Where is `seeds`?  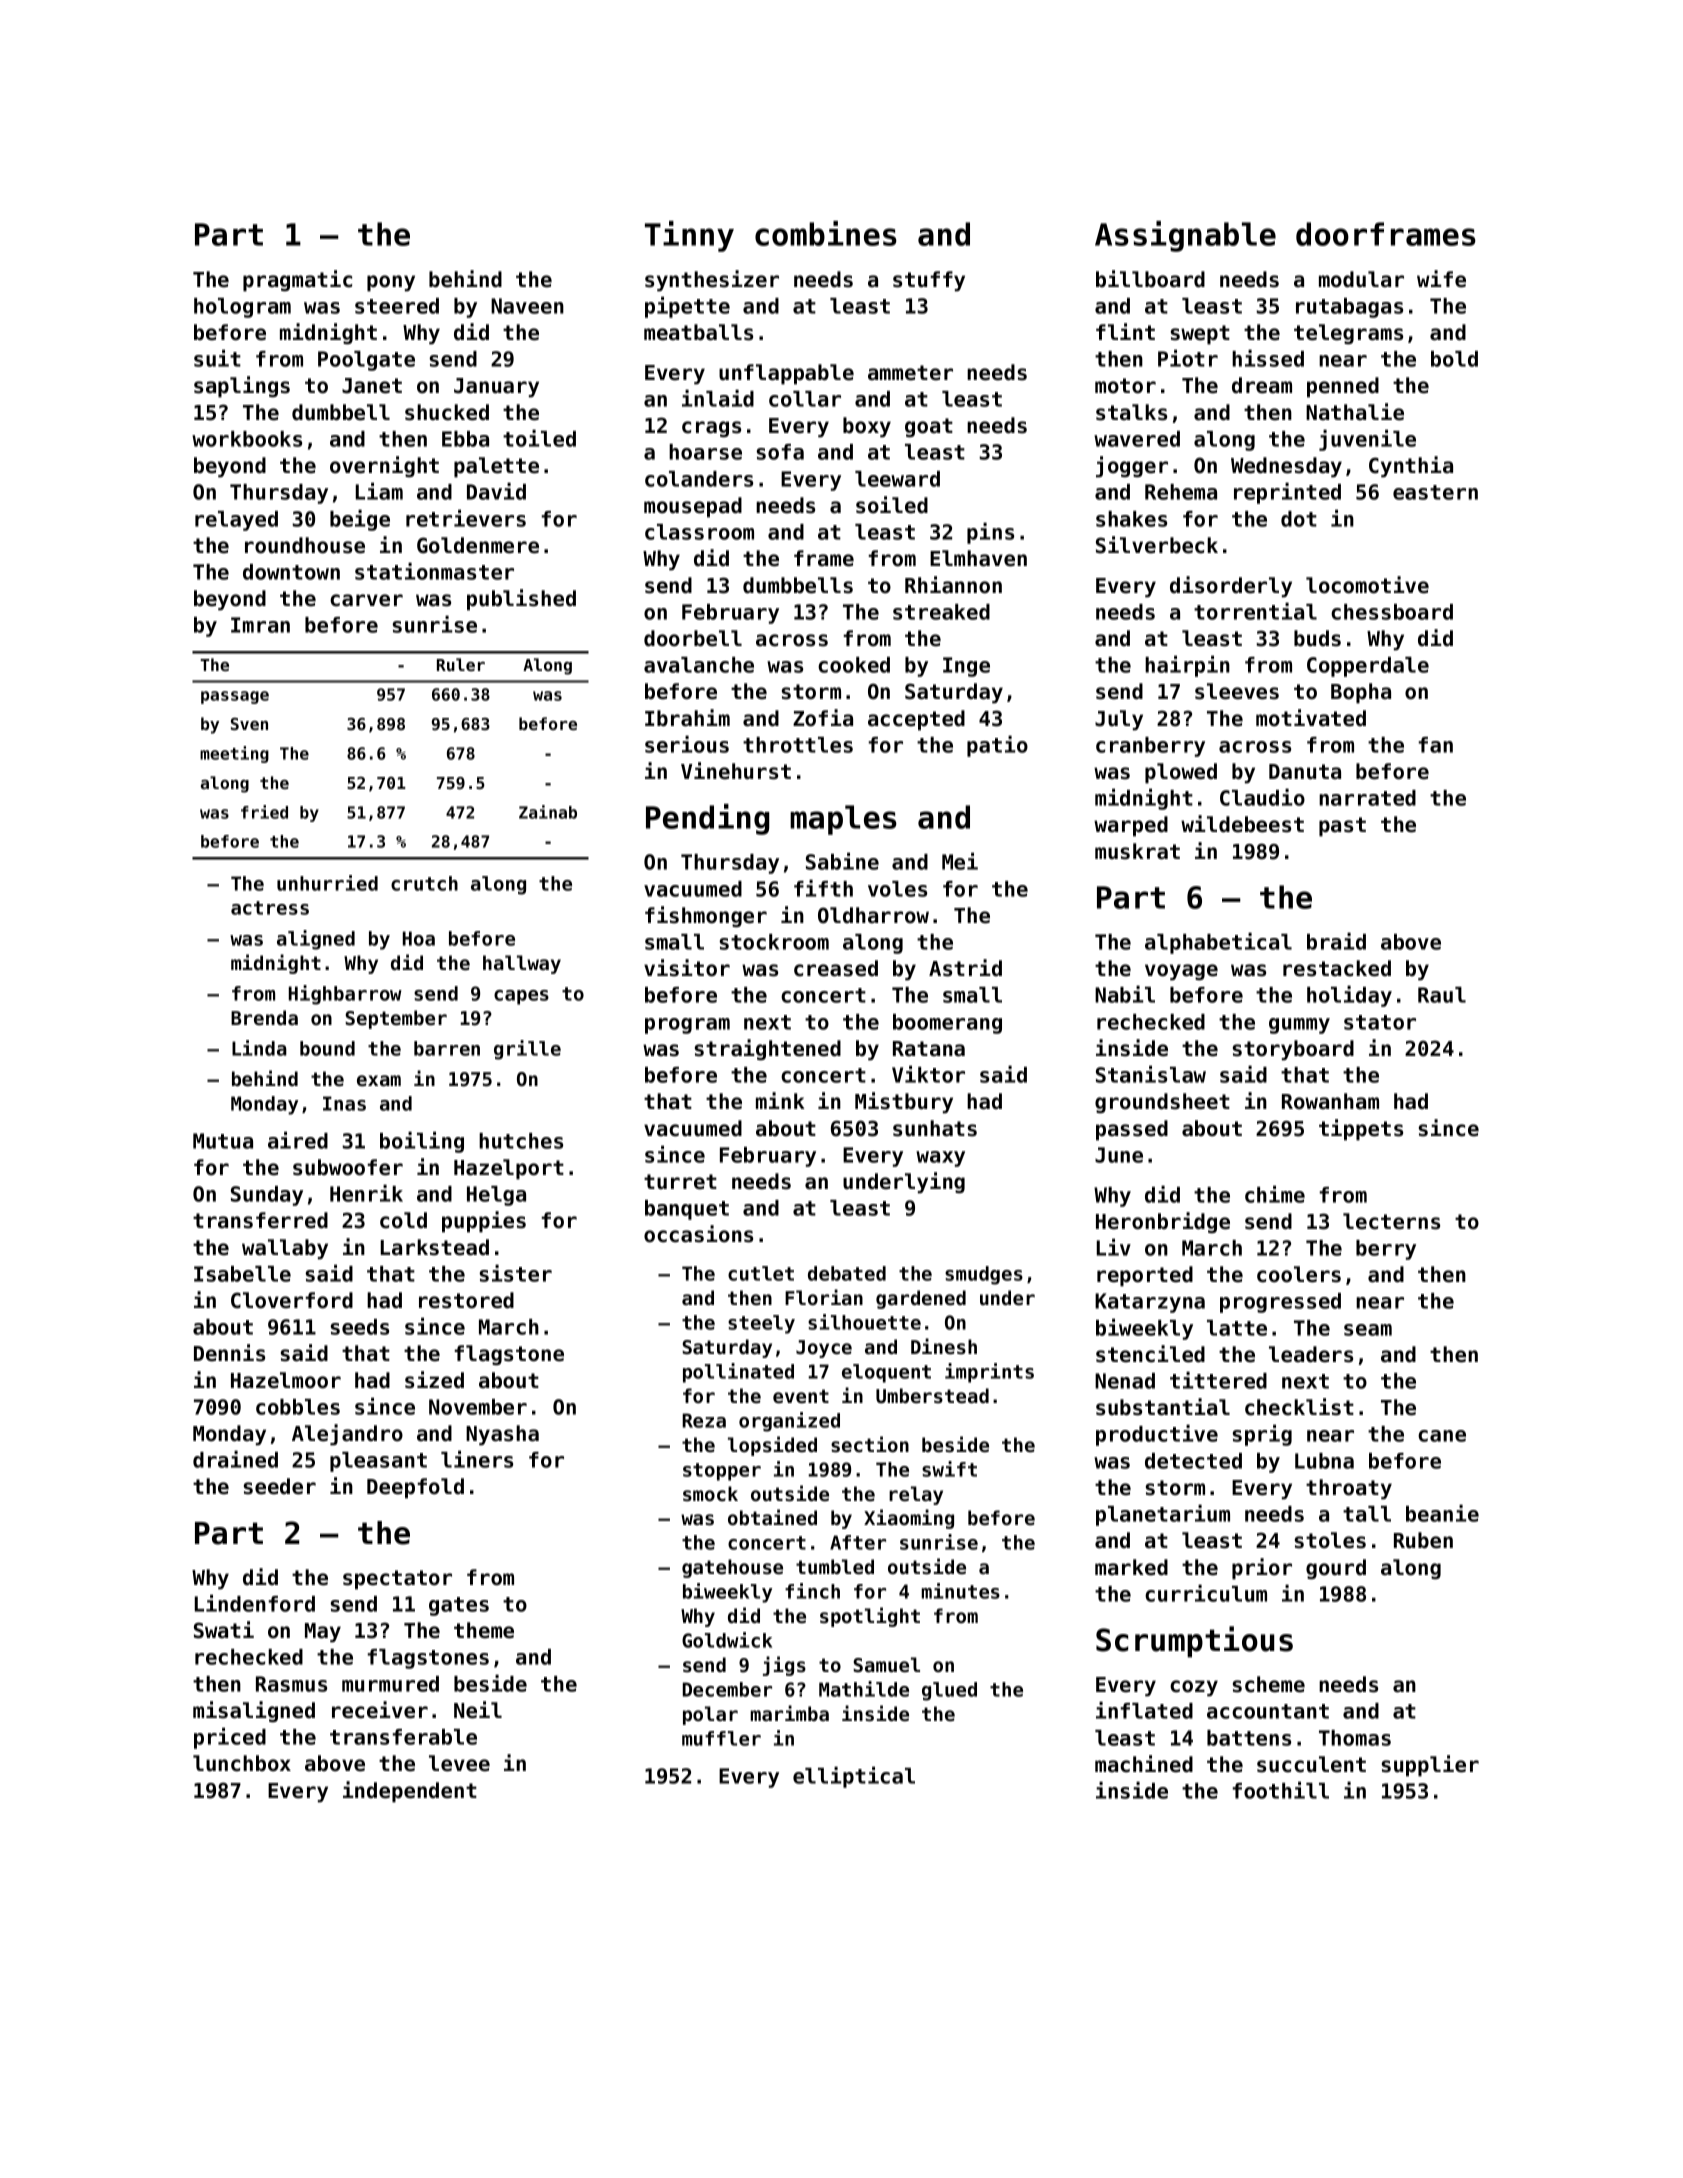
seeds is located at coordinates (359, 1327).
